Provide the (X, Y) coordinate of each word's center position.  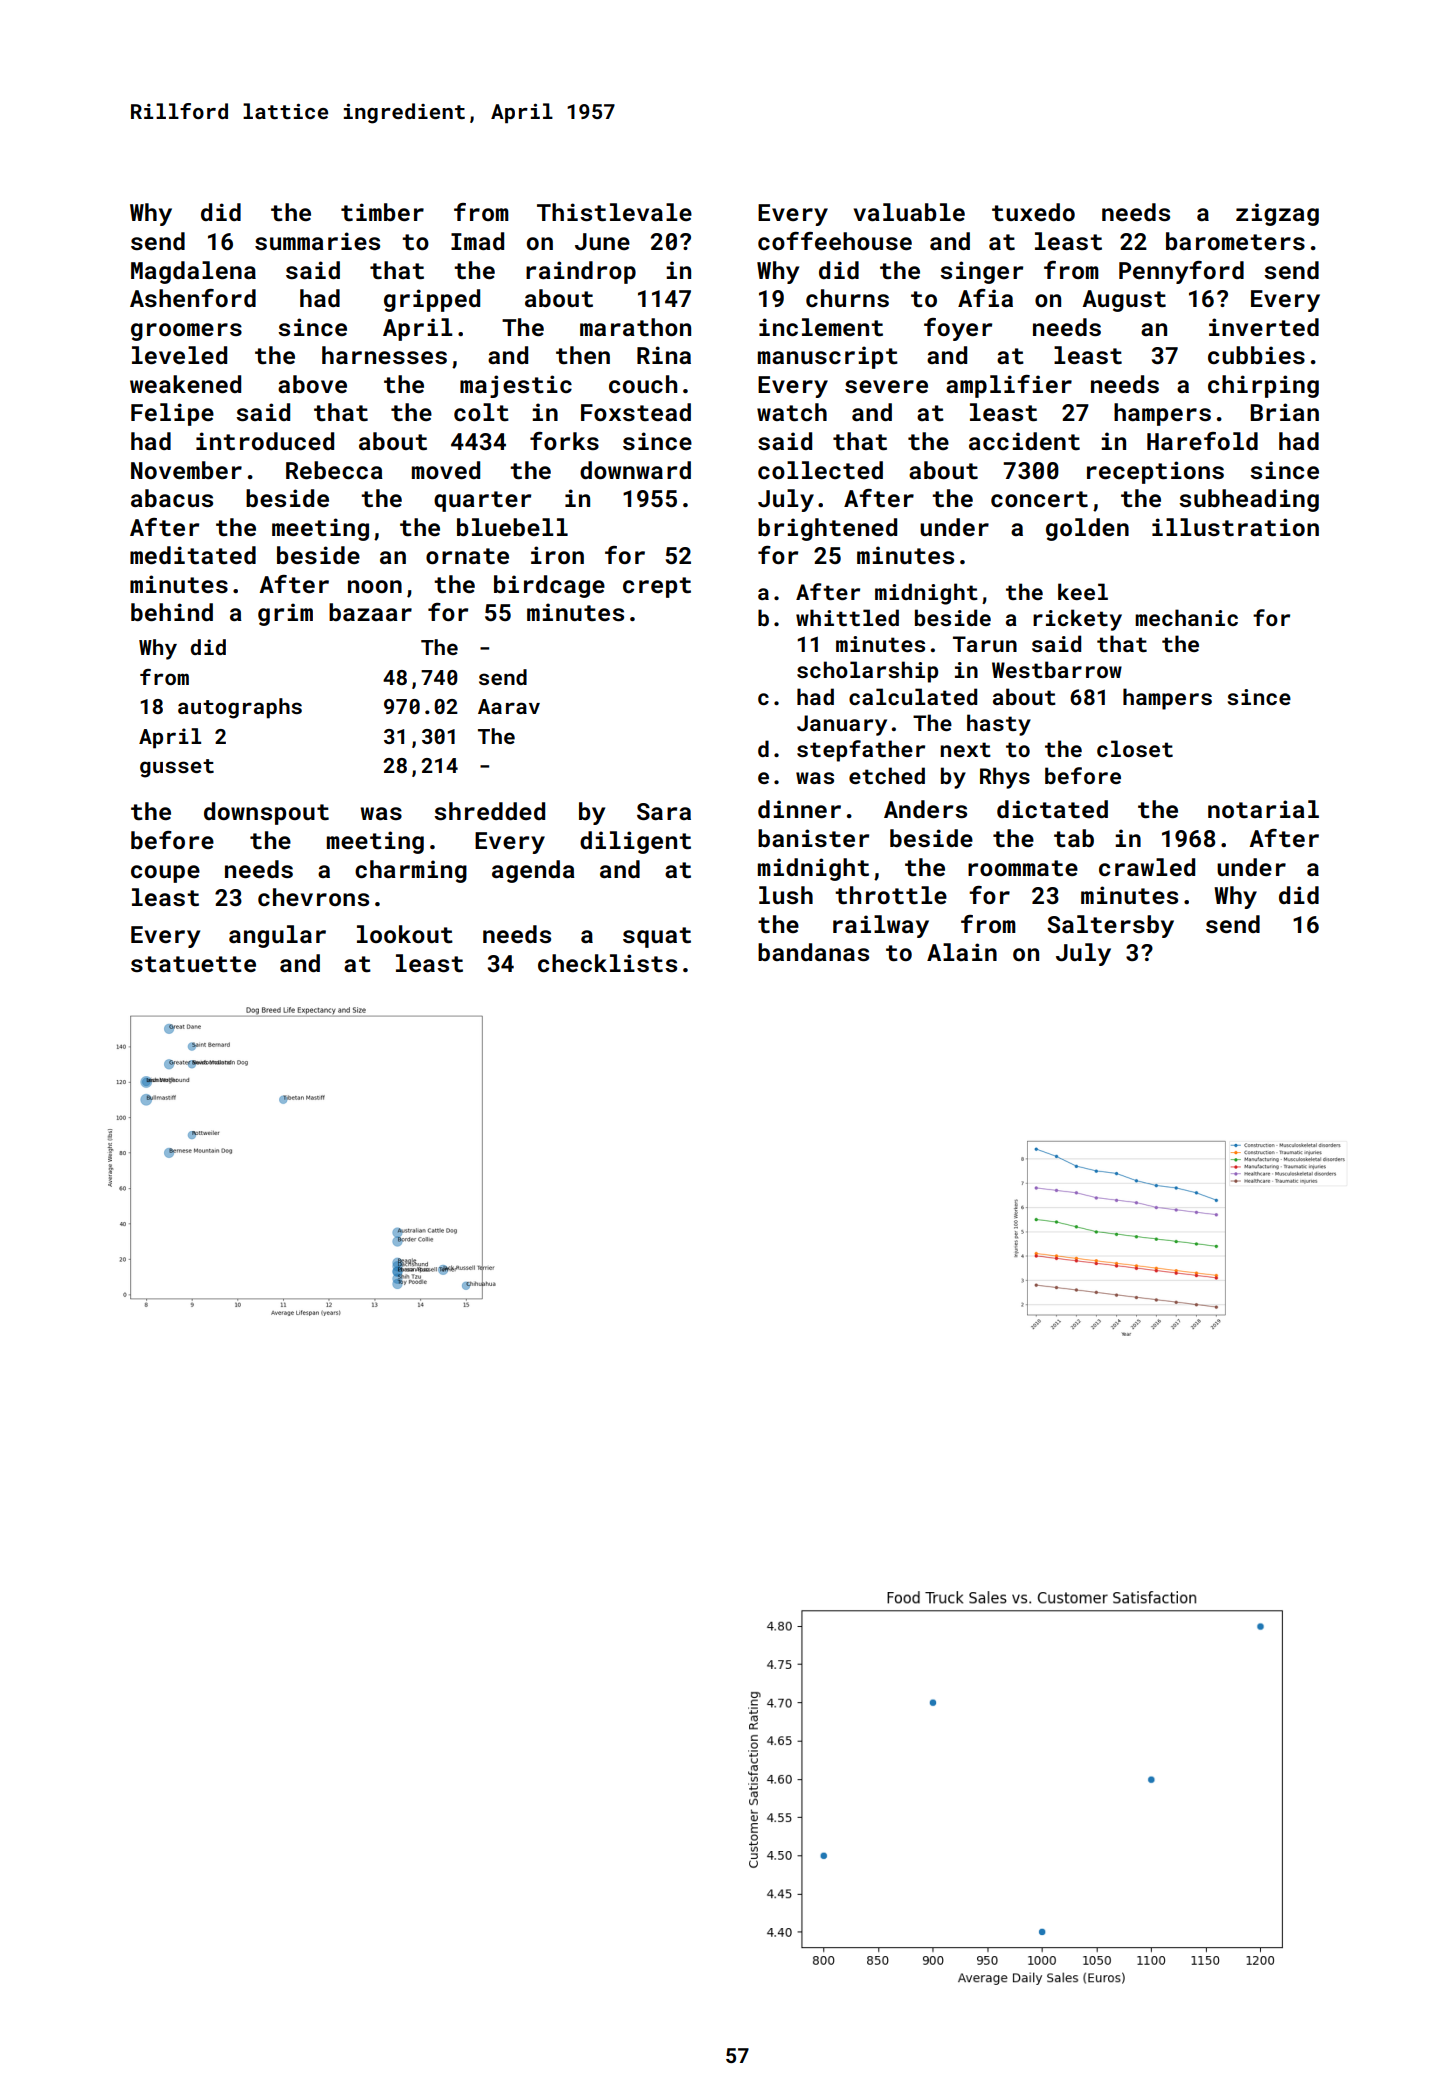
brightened (827, 529)
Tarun (985, 644)
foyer (958, 329)
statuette (193, 964)
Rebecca (334, 470)
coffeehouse (835, 241)
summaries (317, 241)
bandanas (813, 952)
